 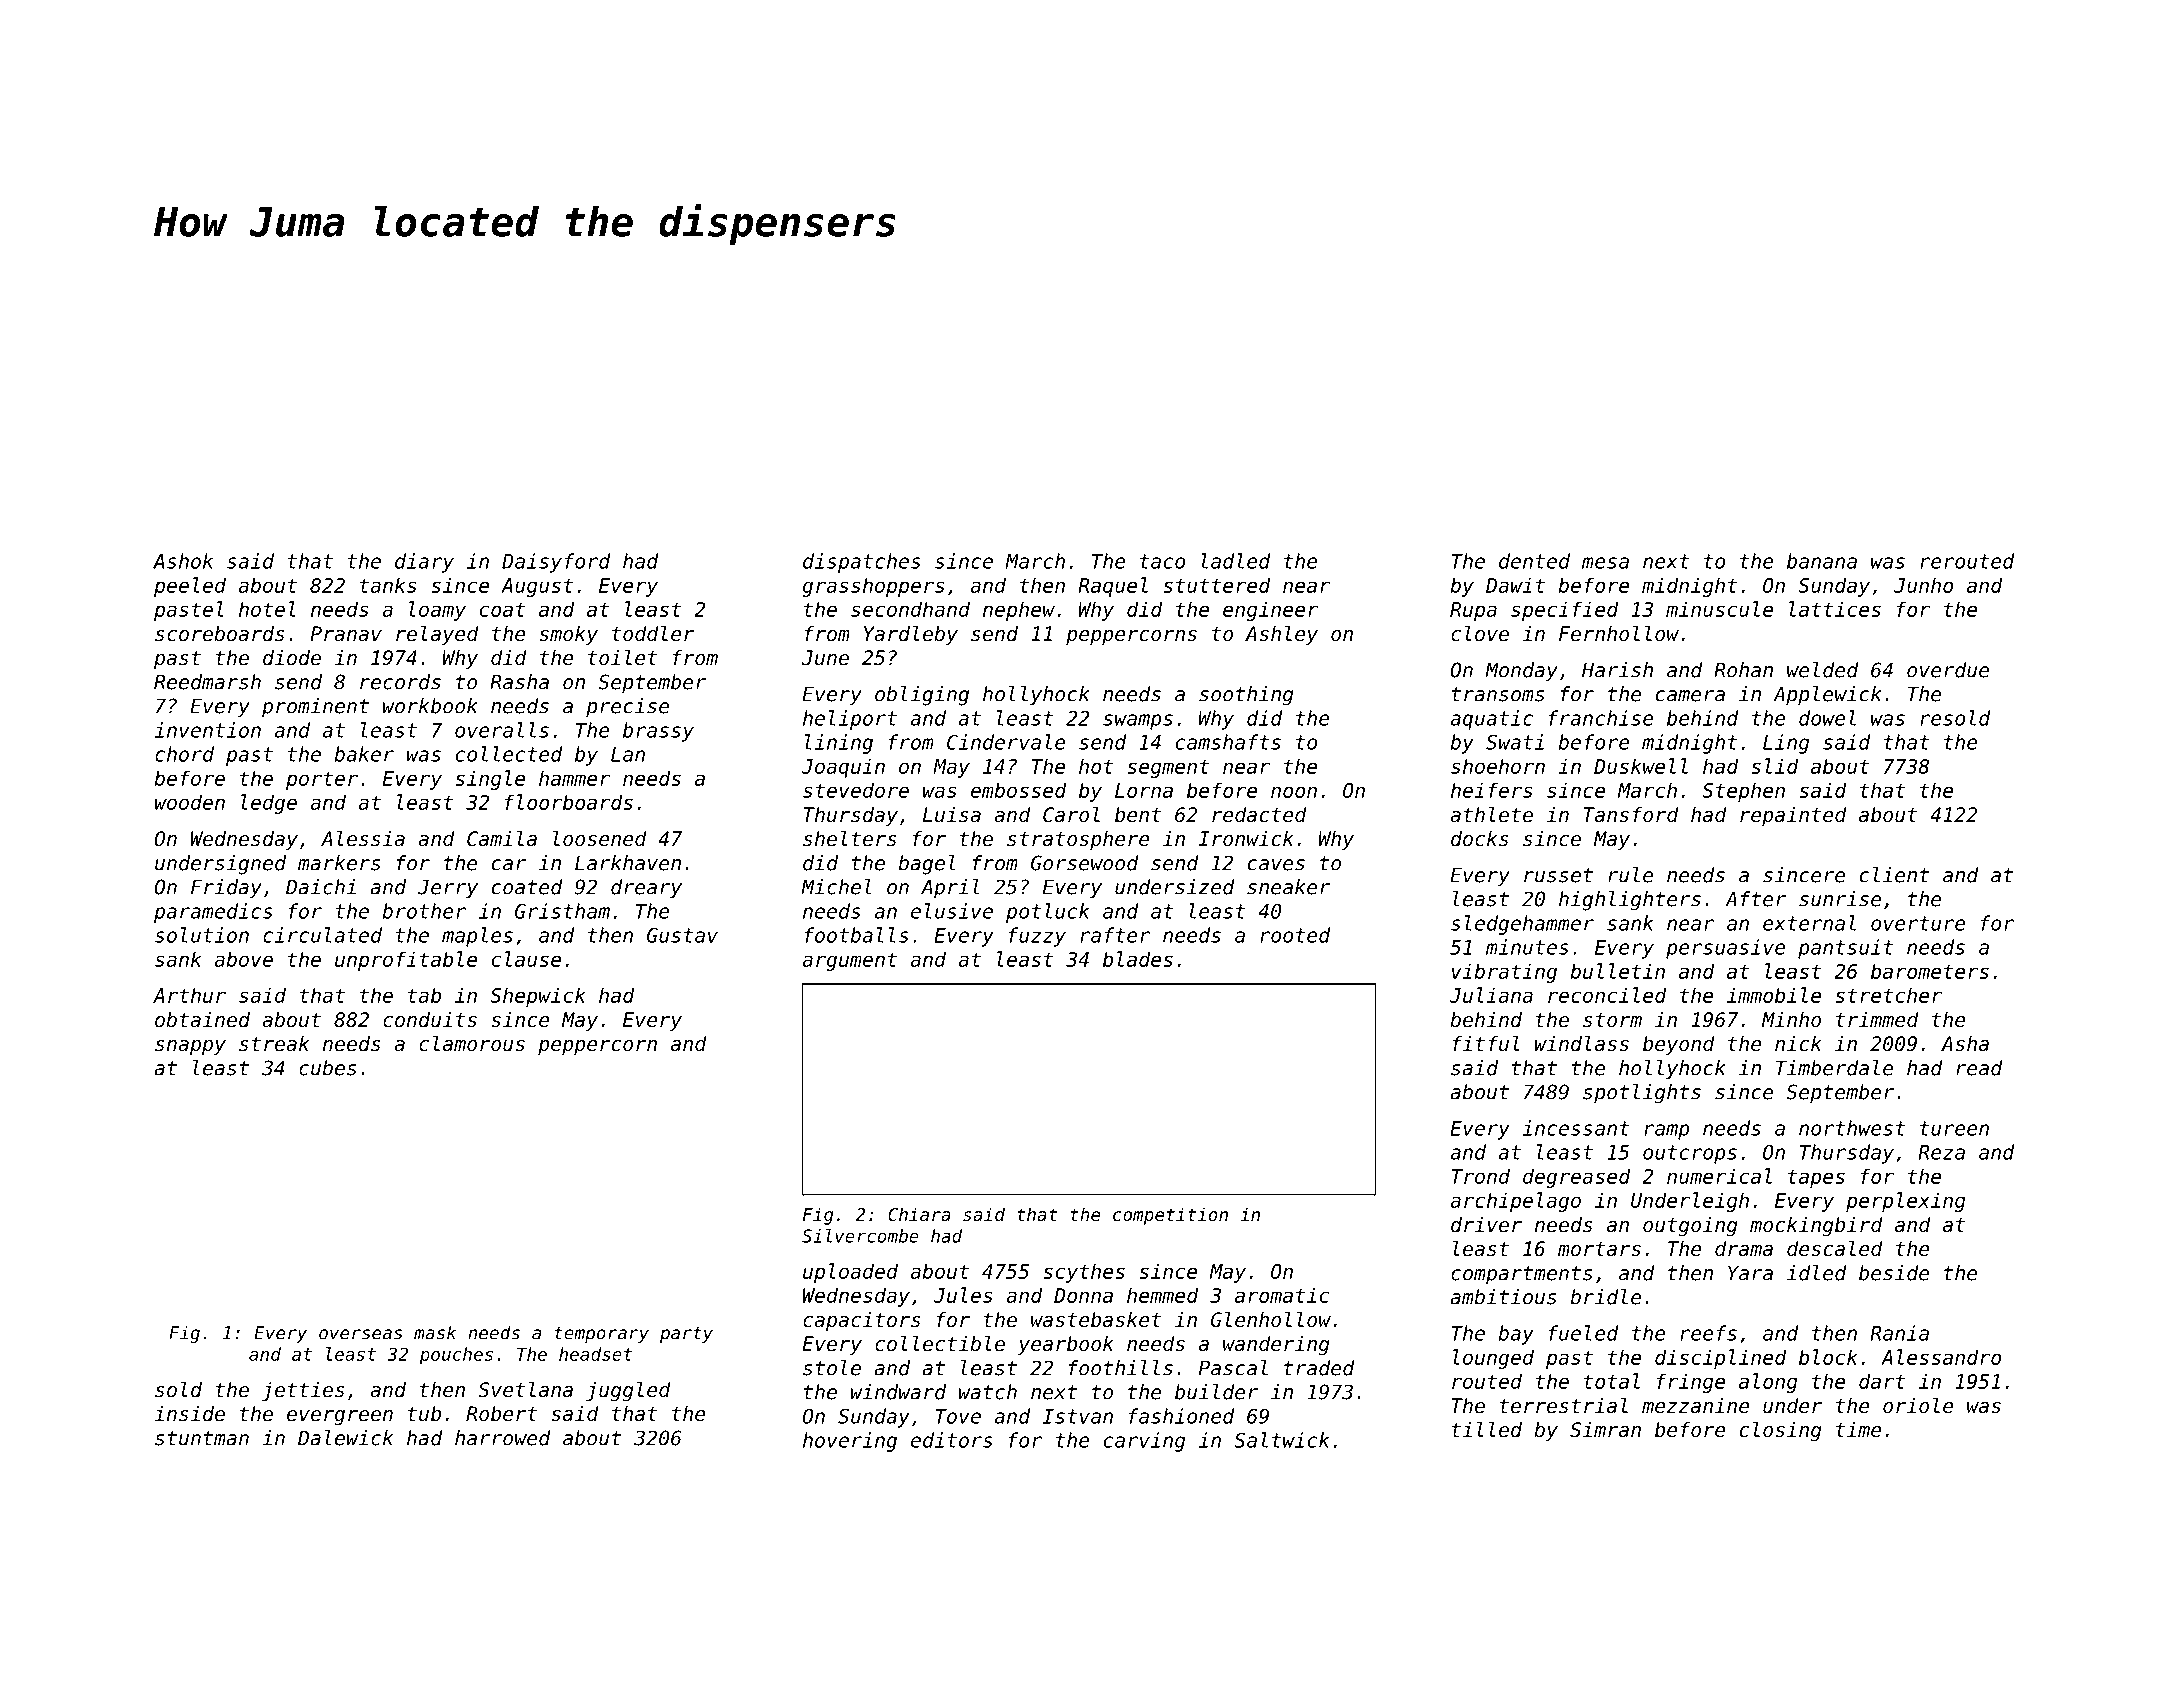 I want to click on elusive, so click(x=952, y=911).
